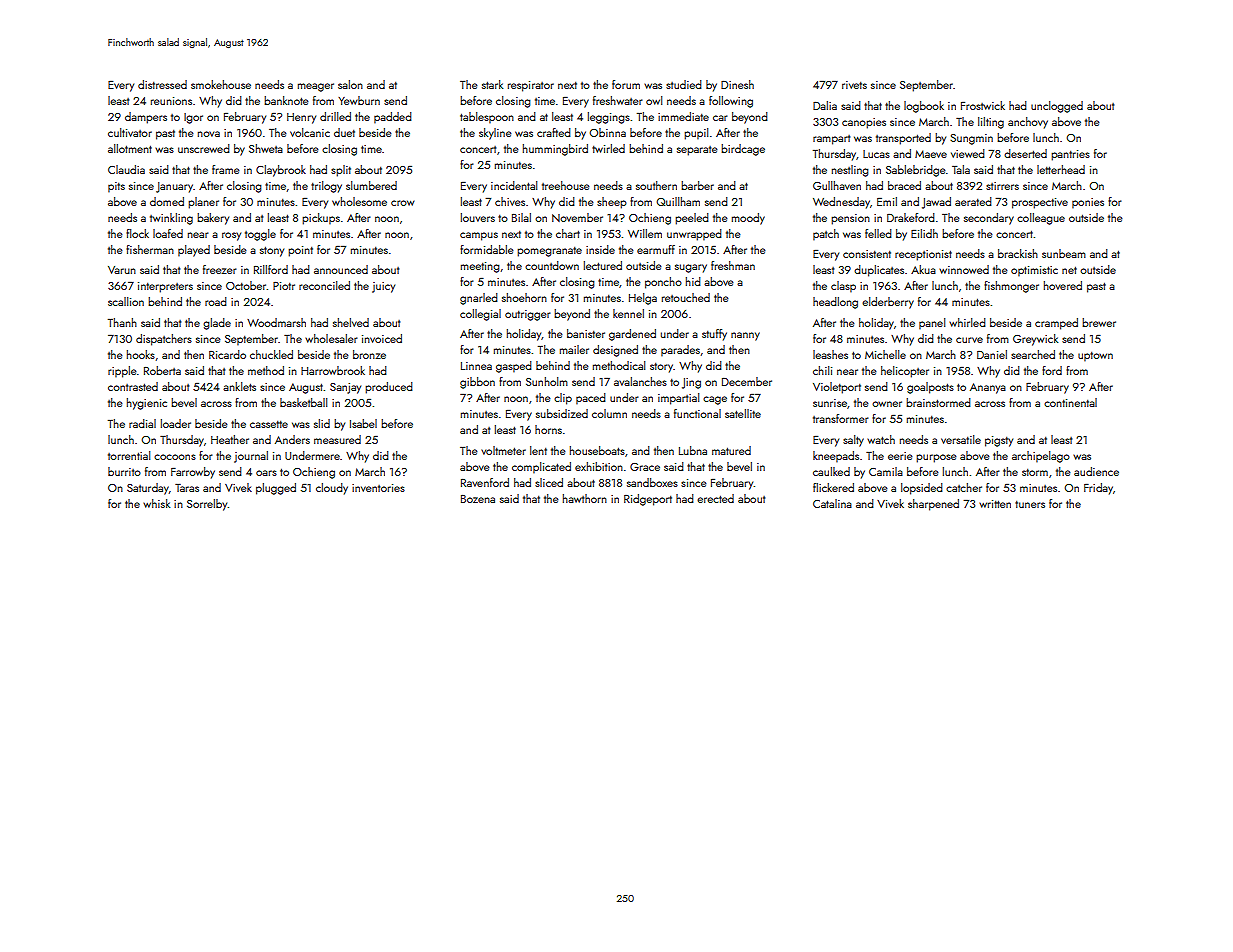 The width and height of the screenshot is (1233, 952). What do you see at coordinates (150, 249) in the screenshot?
I see `fisherman` at bounding box center [150, 249].
